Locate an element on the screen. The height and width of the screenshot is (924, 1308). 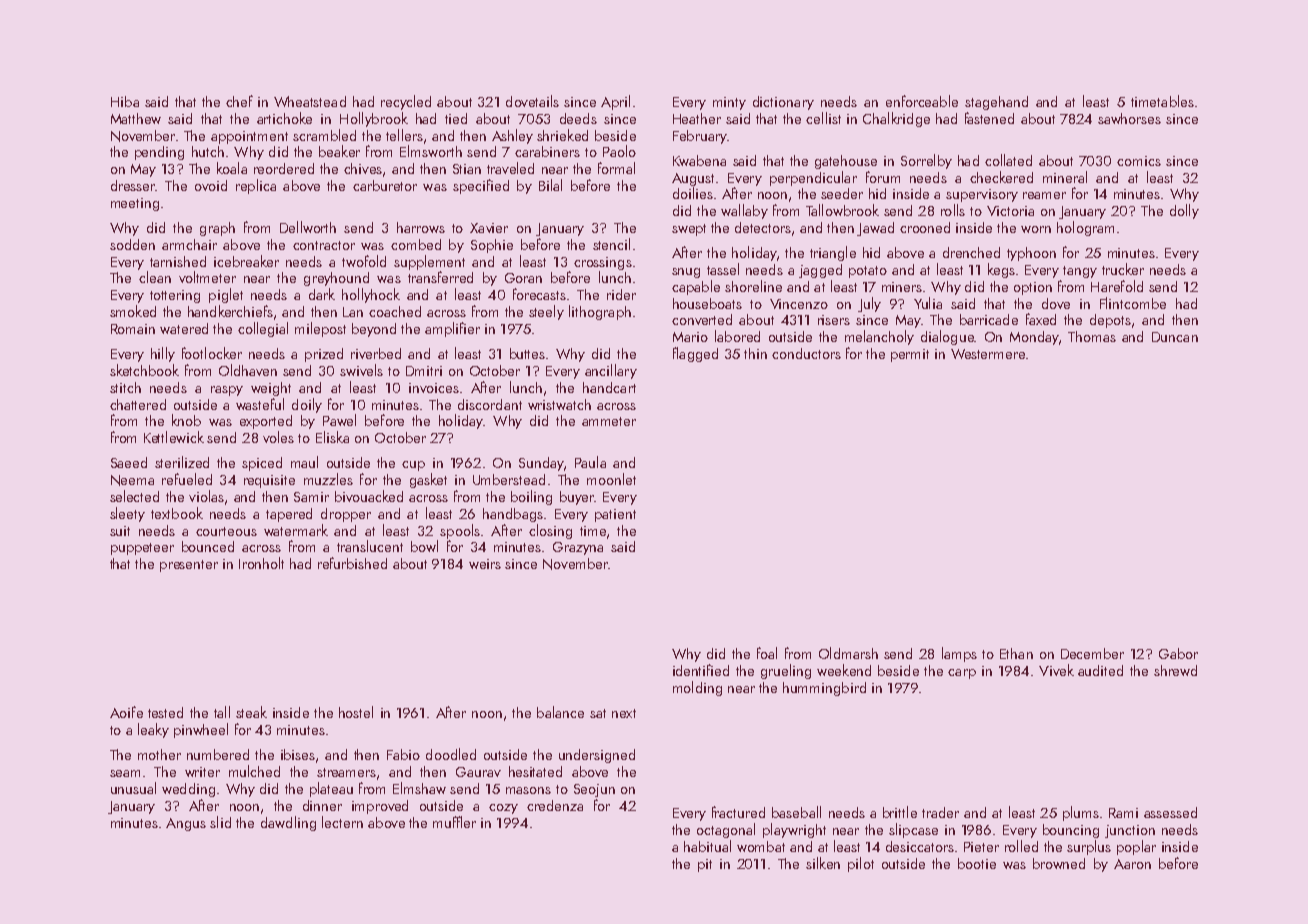
Westermere is located at coordinates (988, 354).
